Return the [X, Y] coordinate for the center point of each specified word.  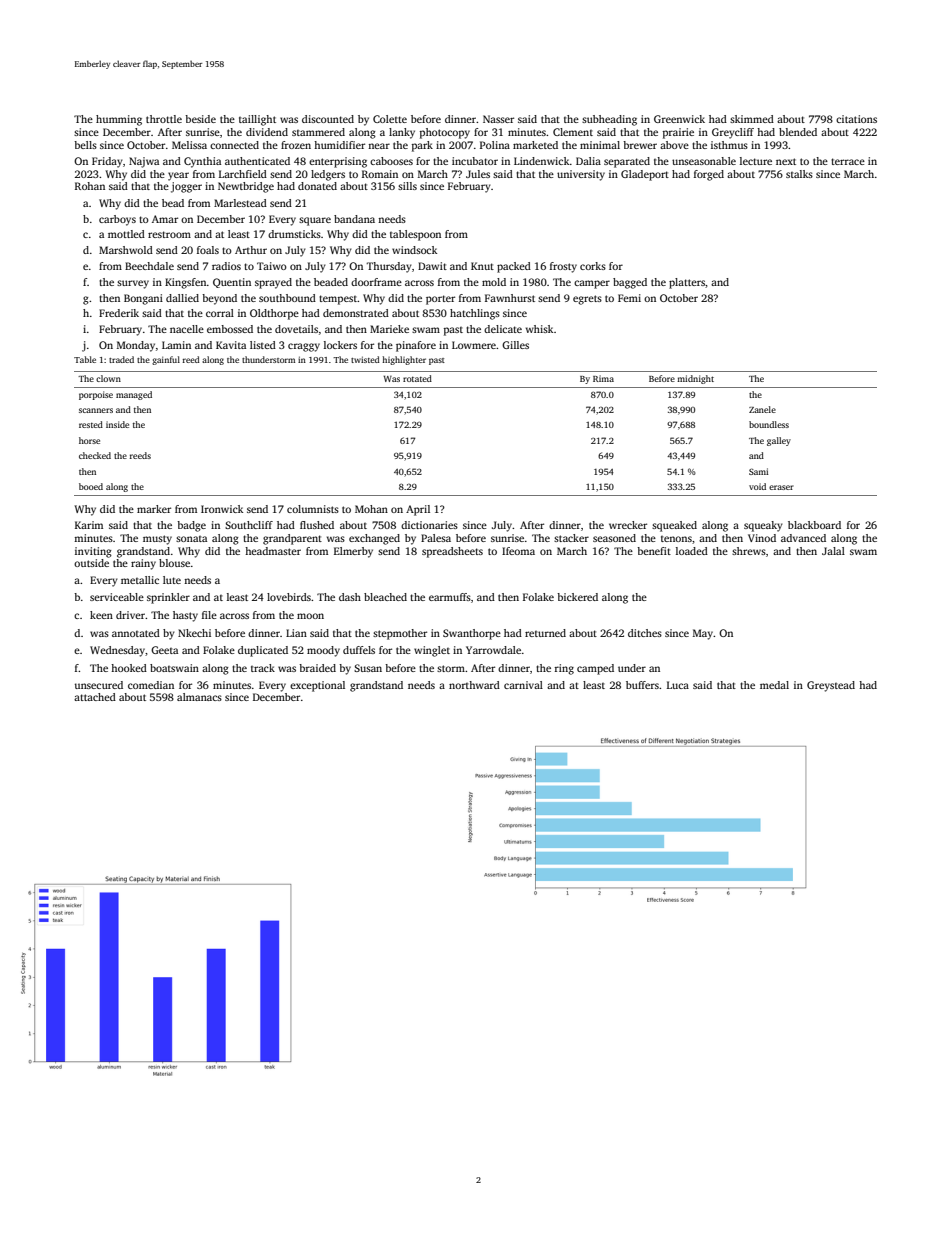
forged [709, 175]
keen [101, 615]
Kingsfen [186, 283]
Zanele [762, 409]
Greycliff [733, 133]
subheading [609, 120]
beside [200, 119]
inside [117, 424]
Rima [603, 378]
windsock [414, 250]
